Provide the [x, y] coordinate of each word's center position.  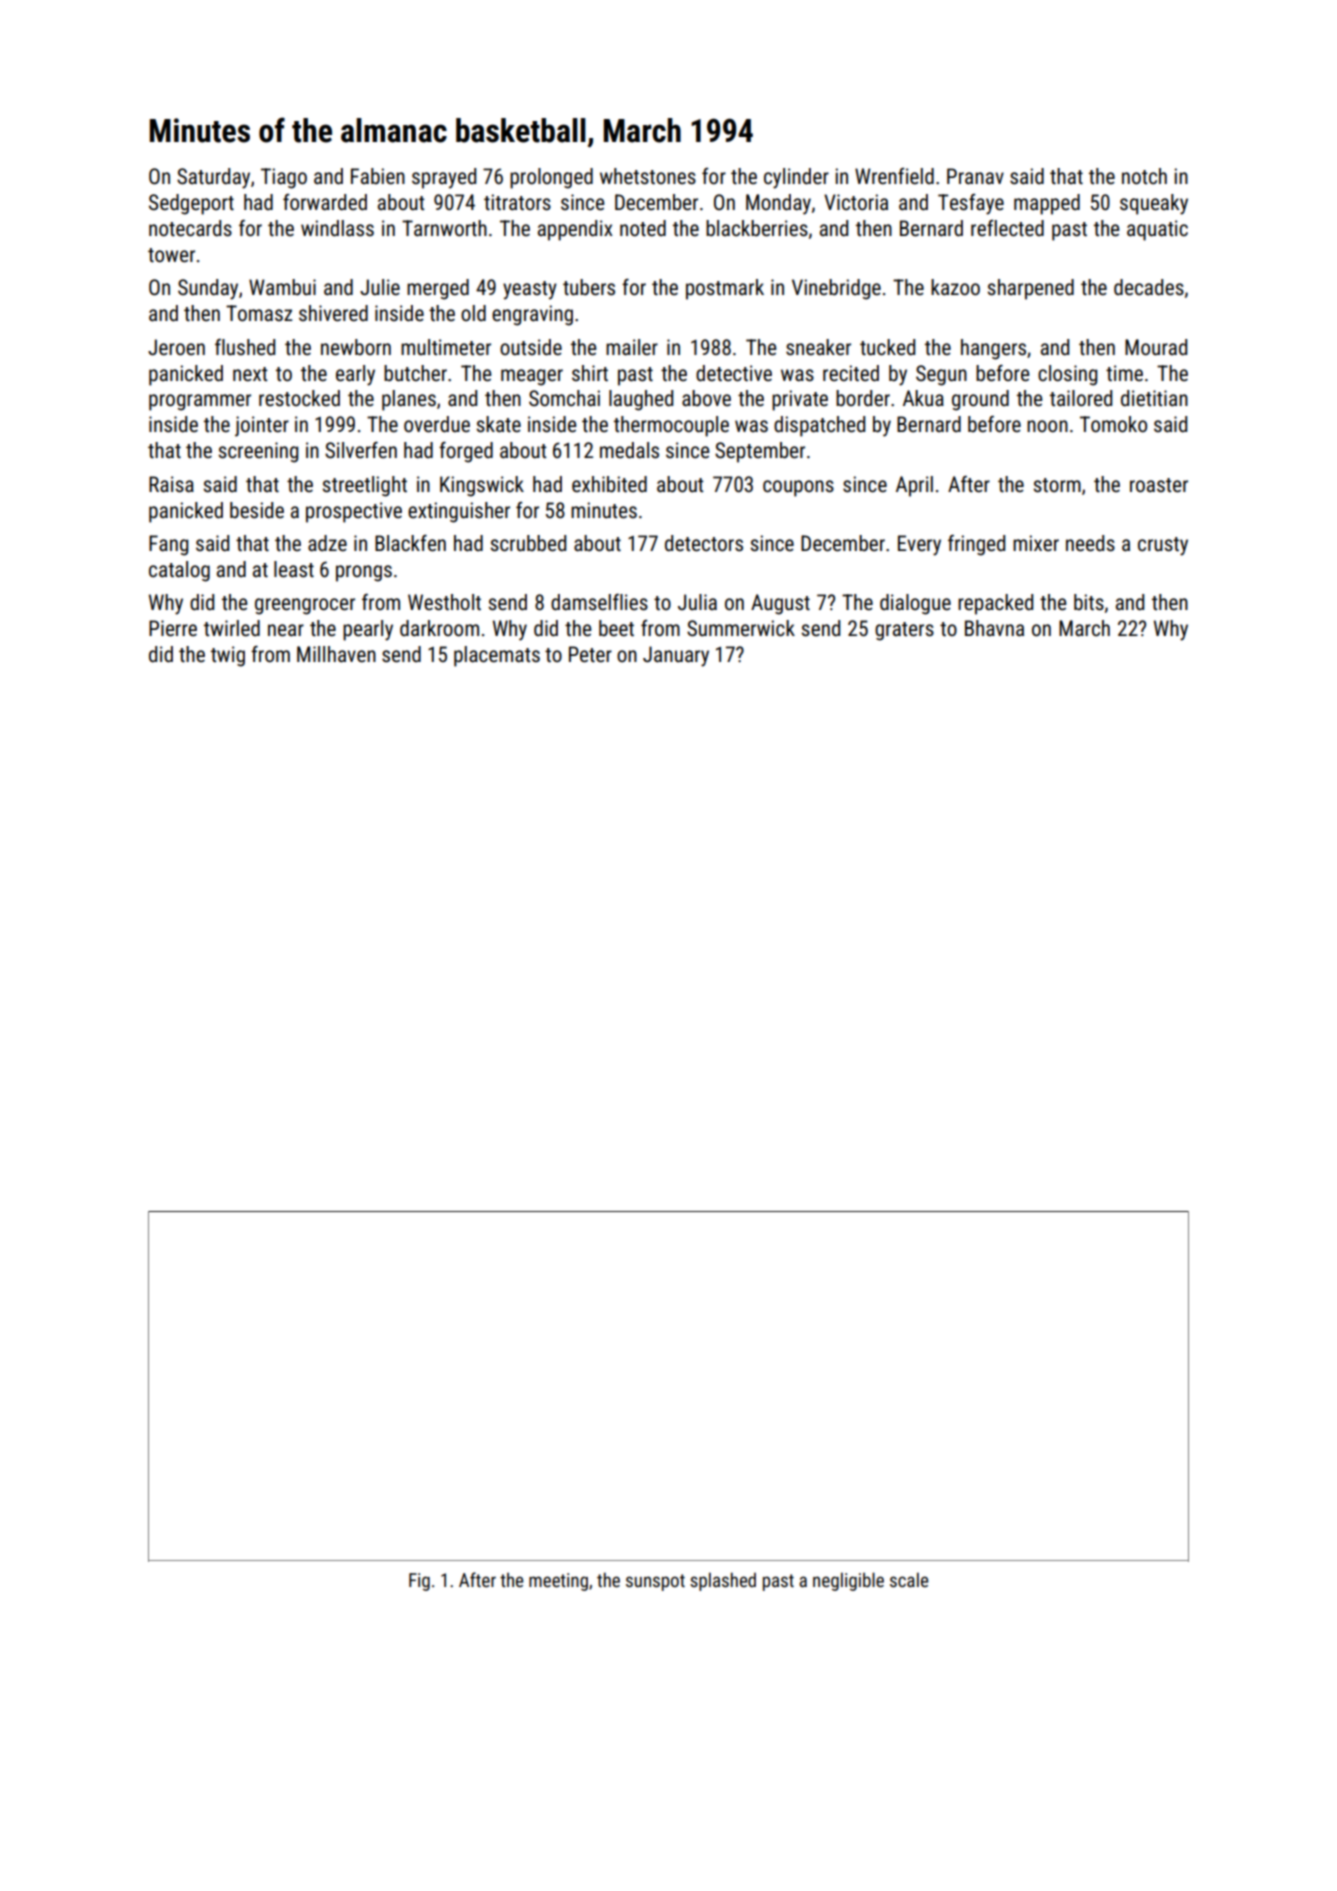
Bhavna [994, 628]
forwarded [325, 202]
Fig [419, 1582]
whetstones [648, 176]
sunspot [655, 1582]
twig [228, 656]
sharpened [1030, 289]
